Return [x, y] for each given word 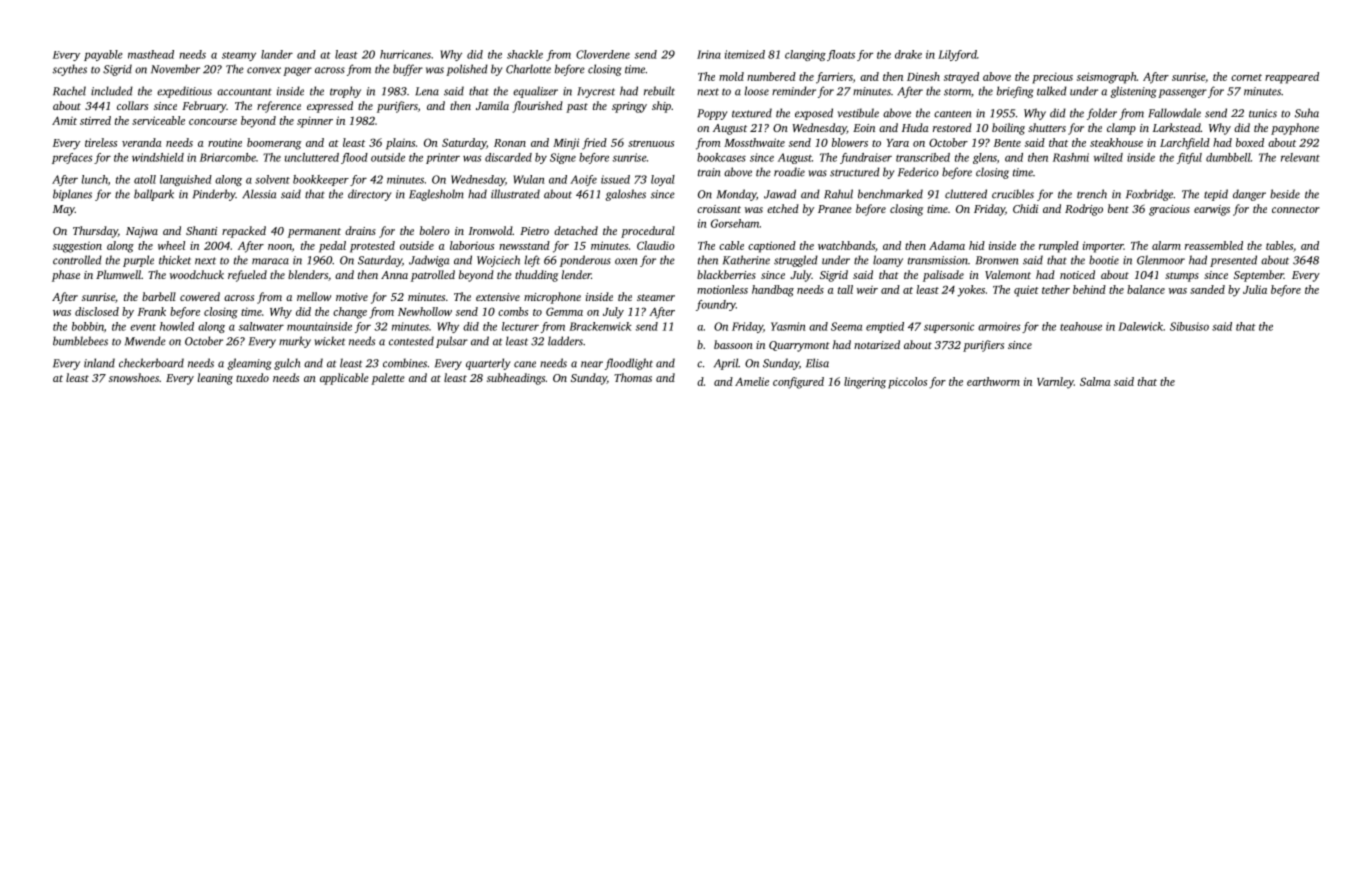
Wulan [529, 179]
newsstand [524, 245]
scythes [70, 70]
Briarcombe [228, 157]
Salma [1095, 381]
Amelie [752, 381]
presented [1233, 261]
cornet [1246, 77]
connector [1296, 209]
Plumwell [118, 274]
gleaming [249, 364]
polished [467, 70]
